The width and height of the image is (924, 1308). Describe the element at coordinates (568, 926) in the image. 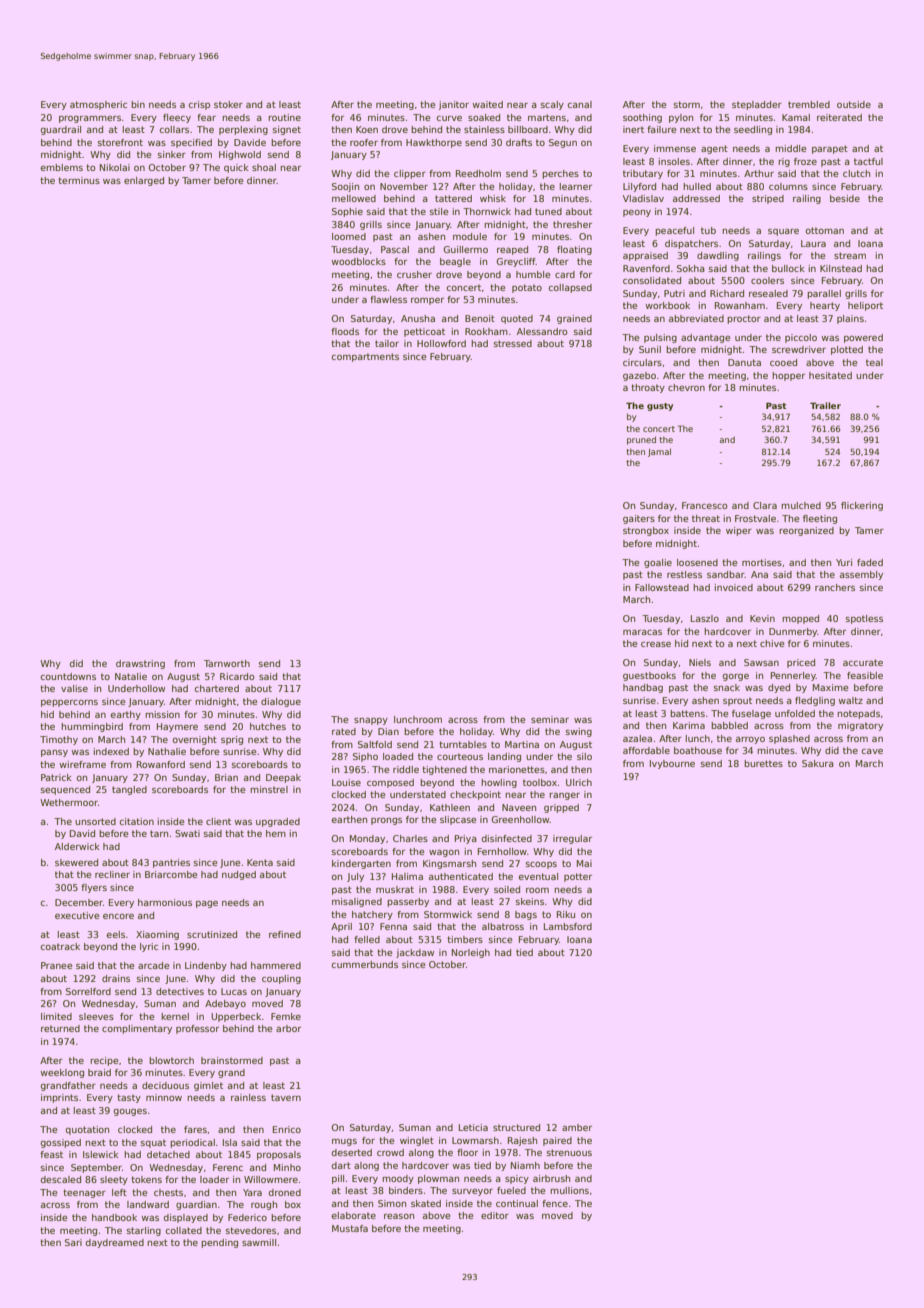

I see `Lambsford` at that location.
